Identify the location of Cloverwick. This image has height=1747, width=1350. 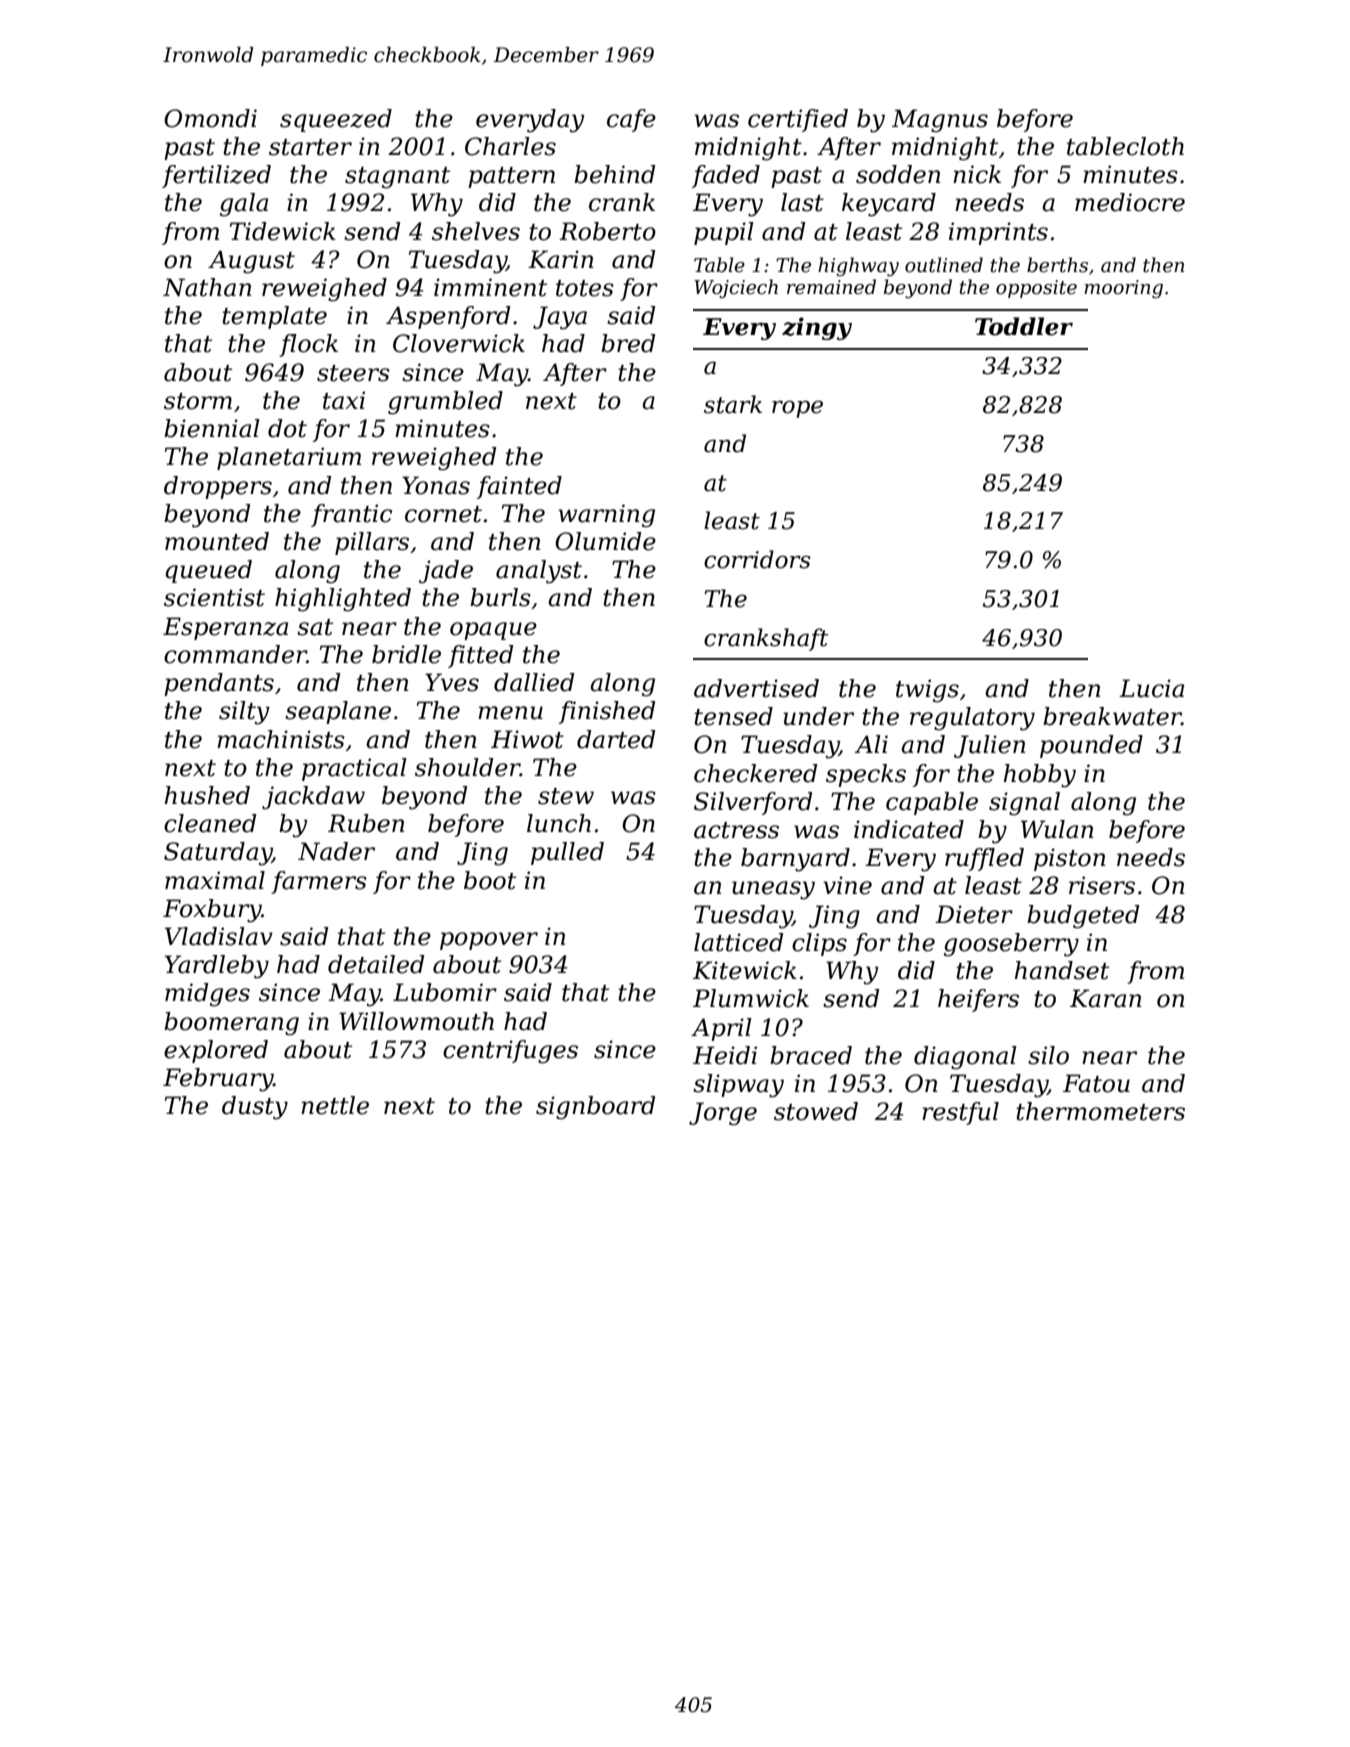
(459, 343).
